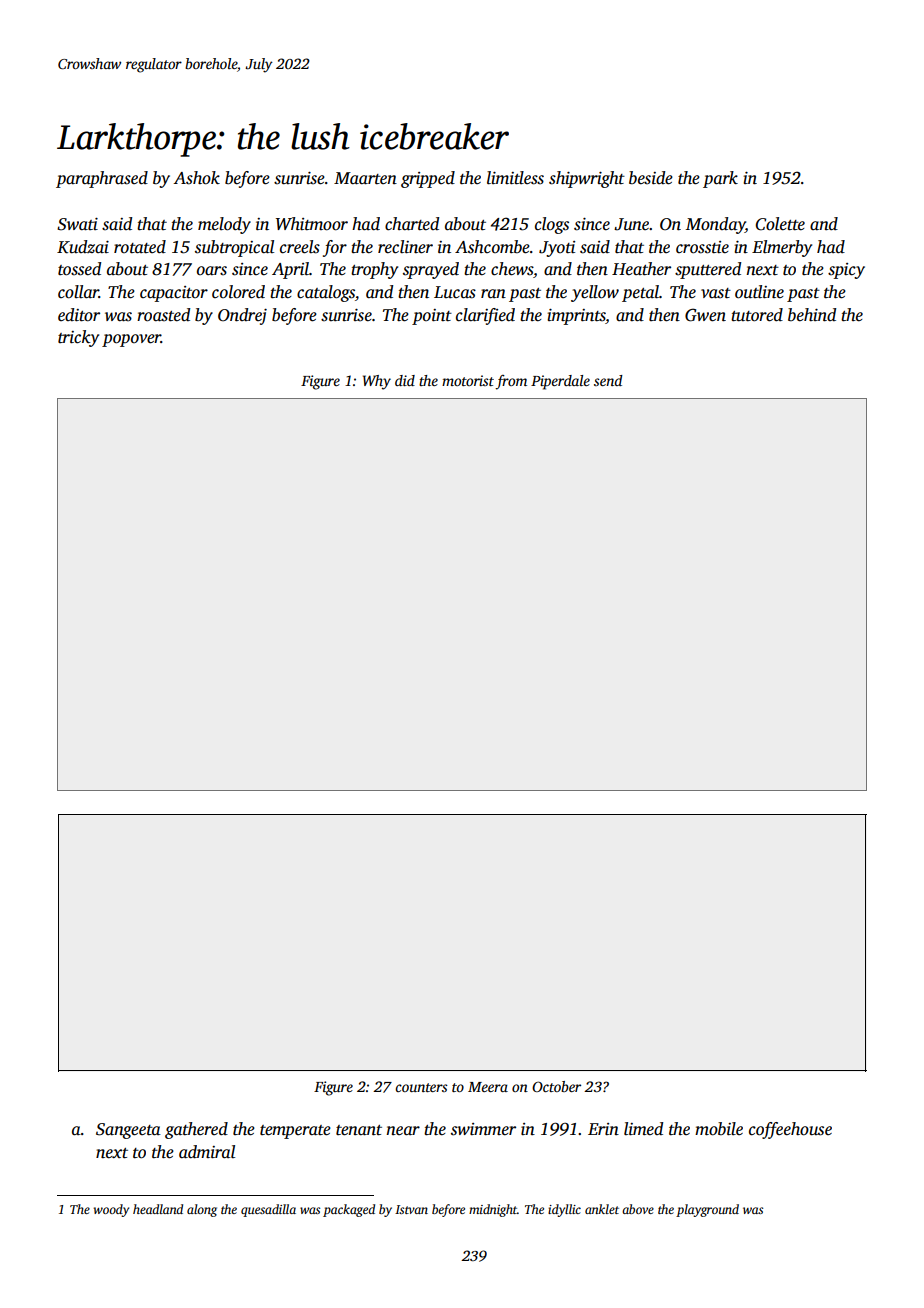  Describe the element at coordinates (608, 380) in the screenshot. I see `send` at that location.
